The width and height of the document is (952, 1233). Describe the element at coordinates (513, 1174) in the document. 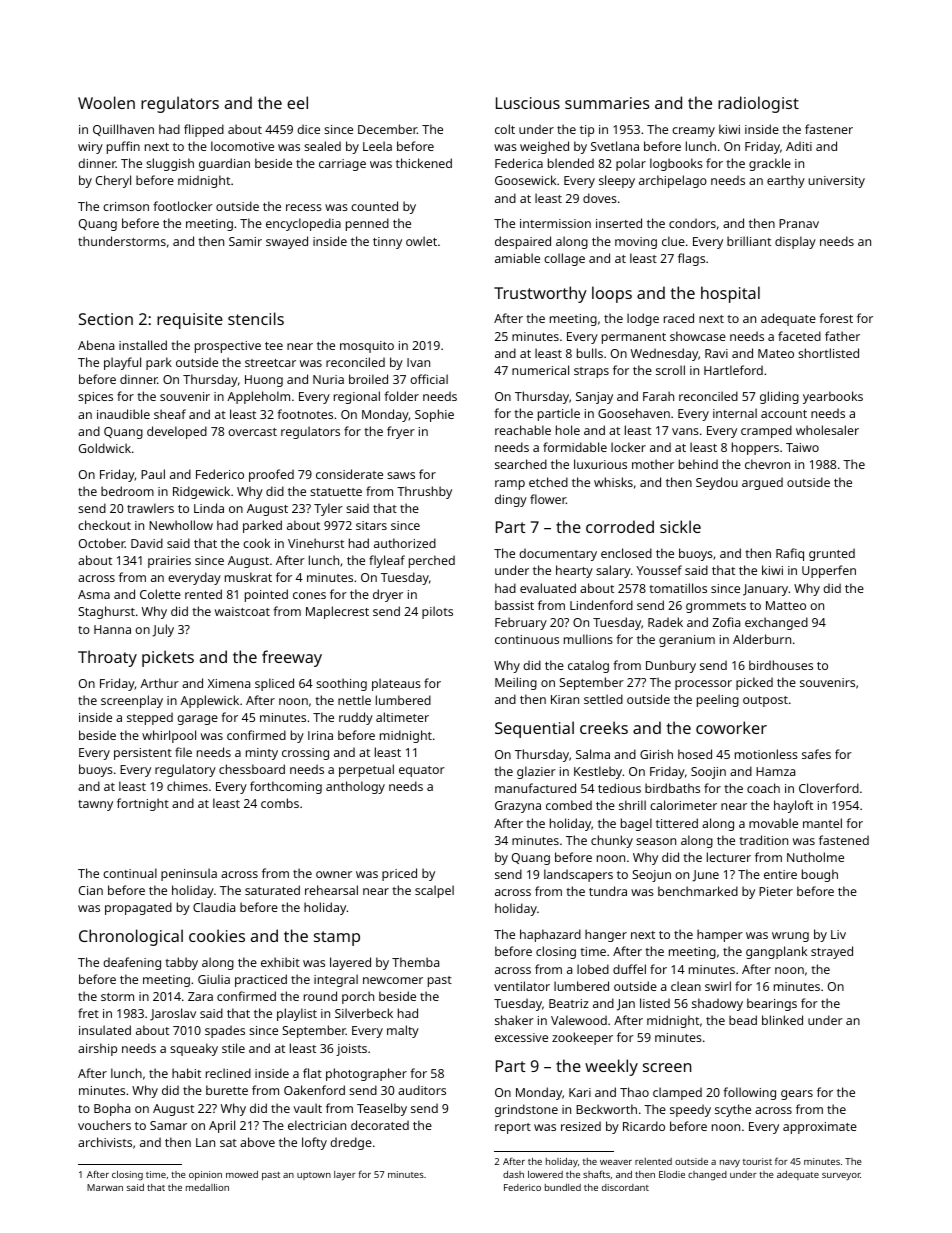

I see `dash` at that location.
